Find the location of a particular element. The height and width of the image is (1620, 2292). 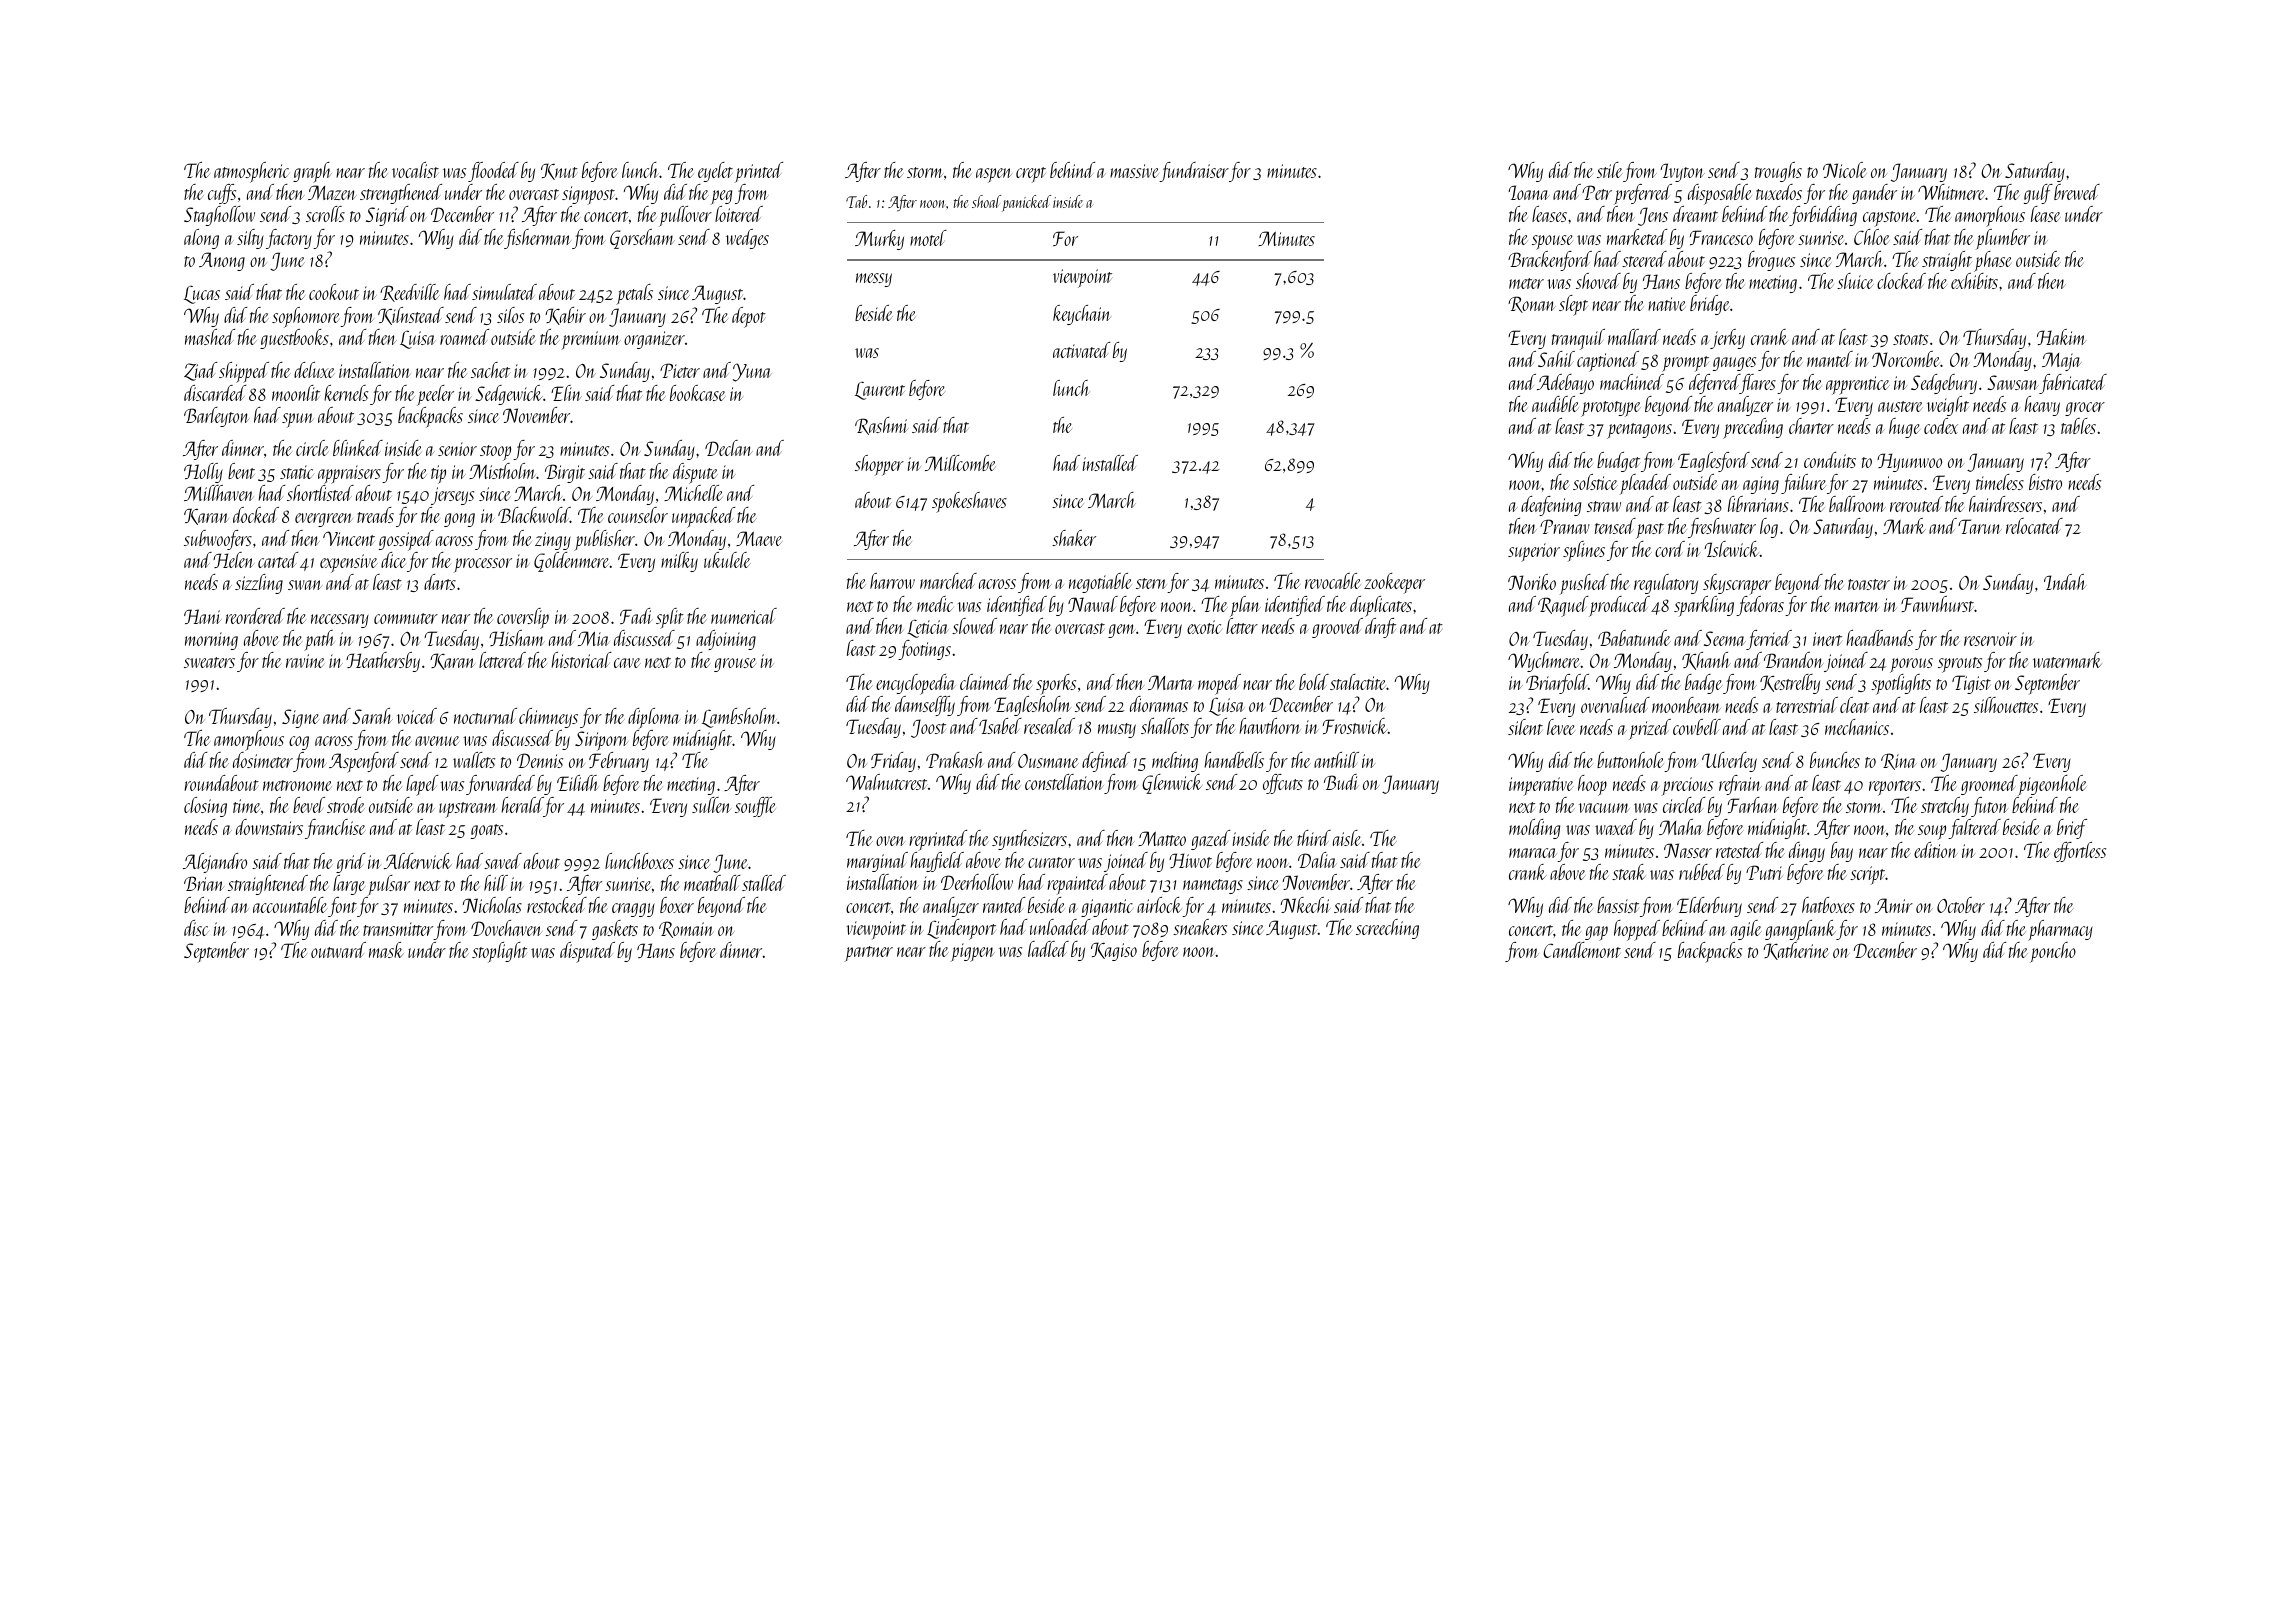

ravine is located at coordinates (305, 661).
